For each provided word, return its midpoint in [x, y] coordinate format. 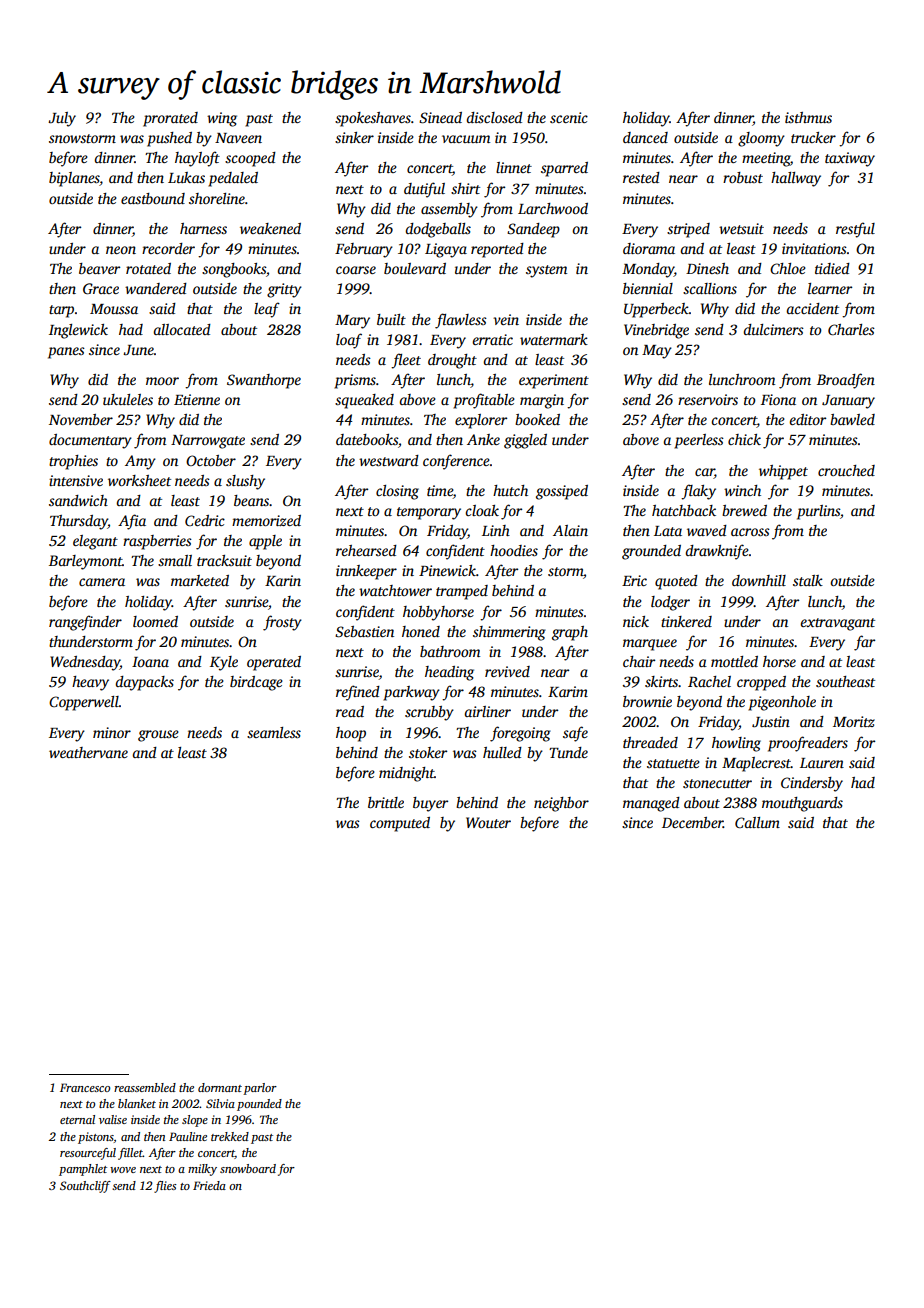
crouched [846, 470]
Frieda [209, 1185]
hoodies [514, 550]
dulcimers [773, 329]
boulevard [415, 268]
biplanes [74, 179]
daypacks [144, 683]
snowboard [248, 1168]
